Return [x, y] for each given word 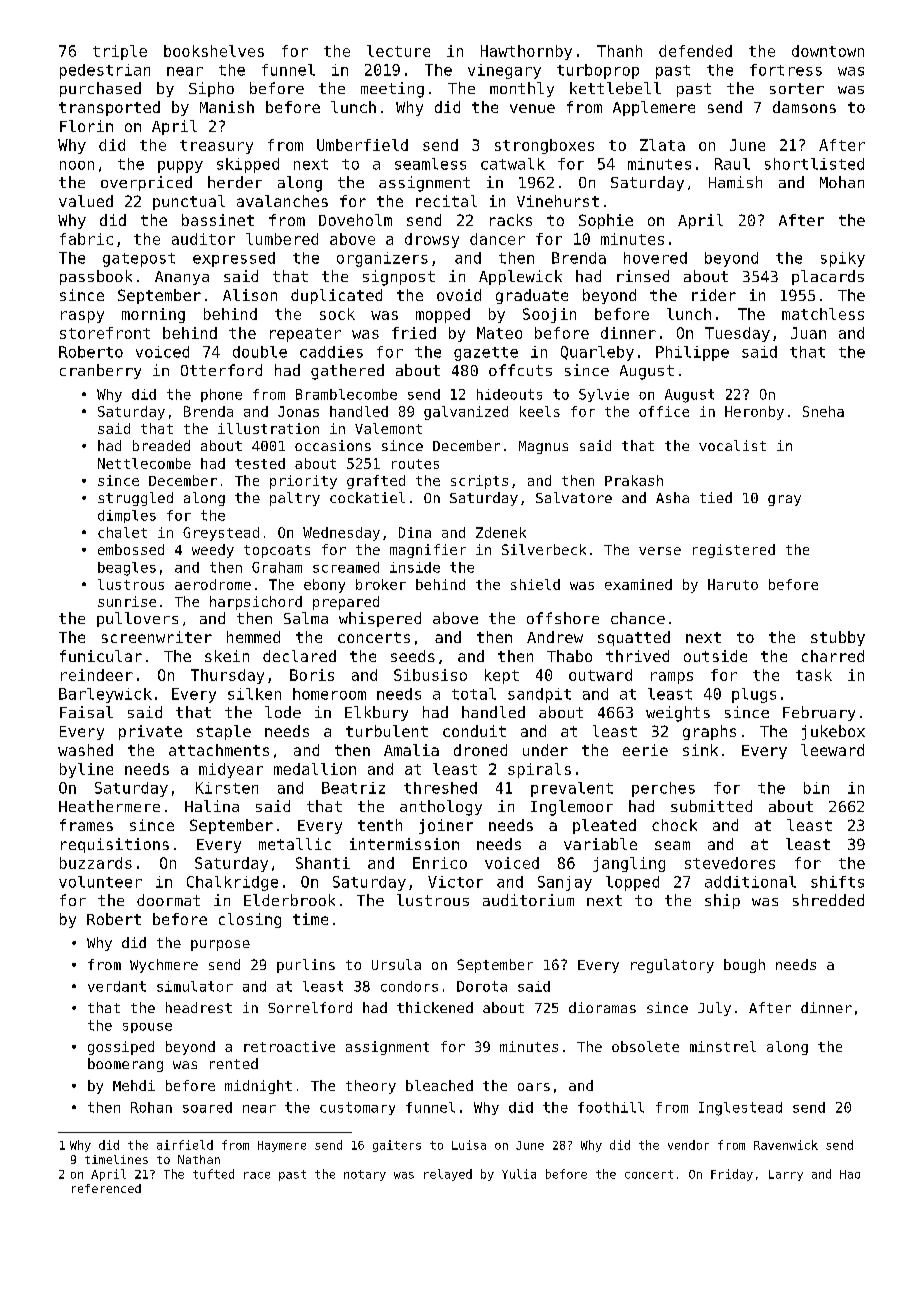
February [819, 713]
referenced [106, 1188]
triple [120, 52]
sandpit [539, 695]
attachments [219, 750]
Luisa [469, 1145]
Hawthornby [526, 52]
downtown [828, 51]
